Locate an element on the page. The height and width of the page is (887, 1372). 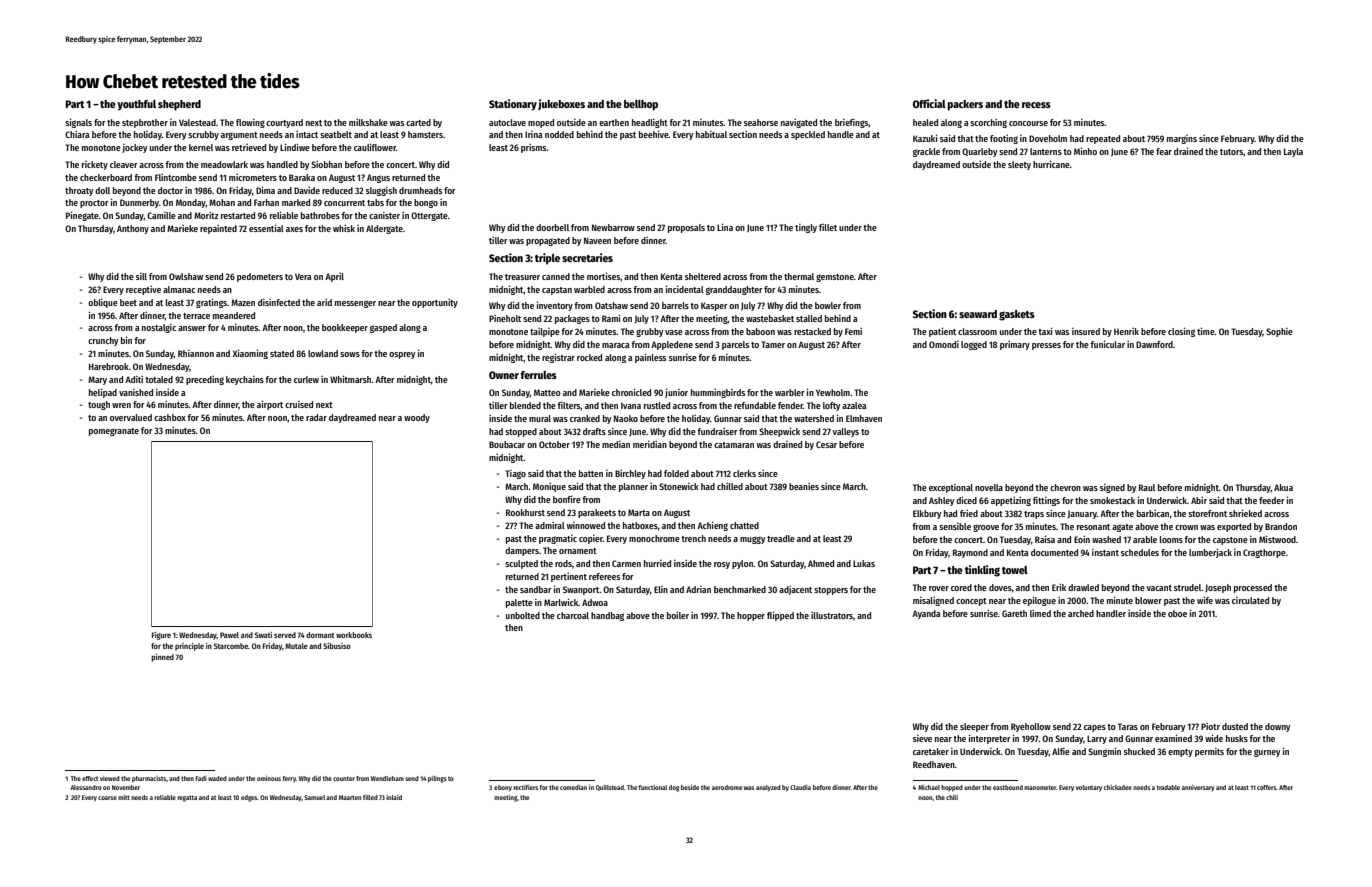
pinned is located at coordinates (162, 658).
